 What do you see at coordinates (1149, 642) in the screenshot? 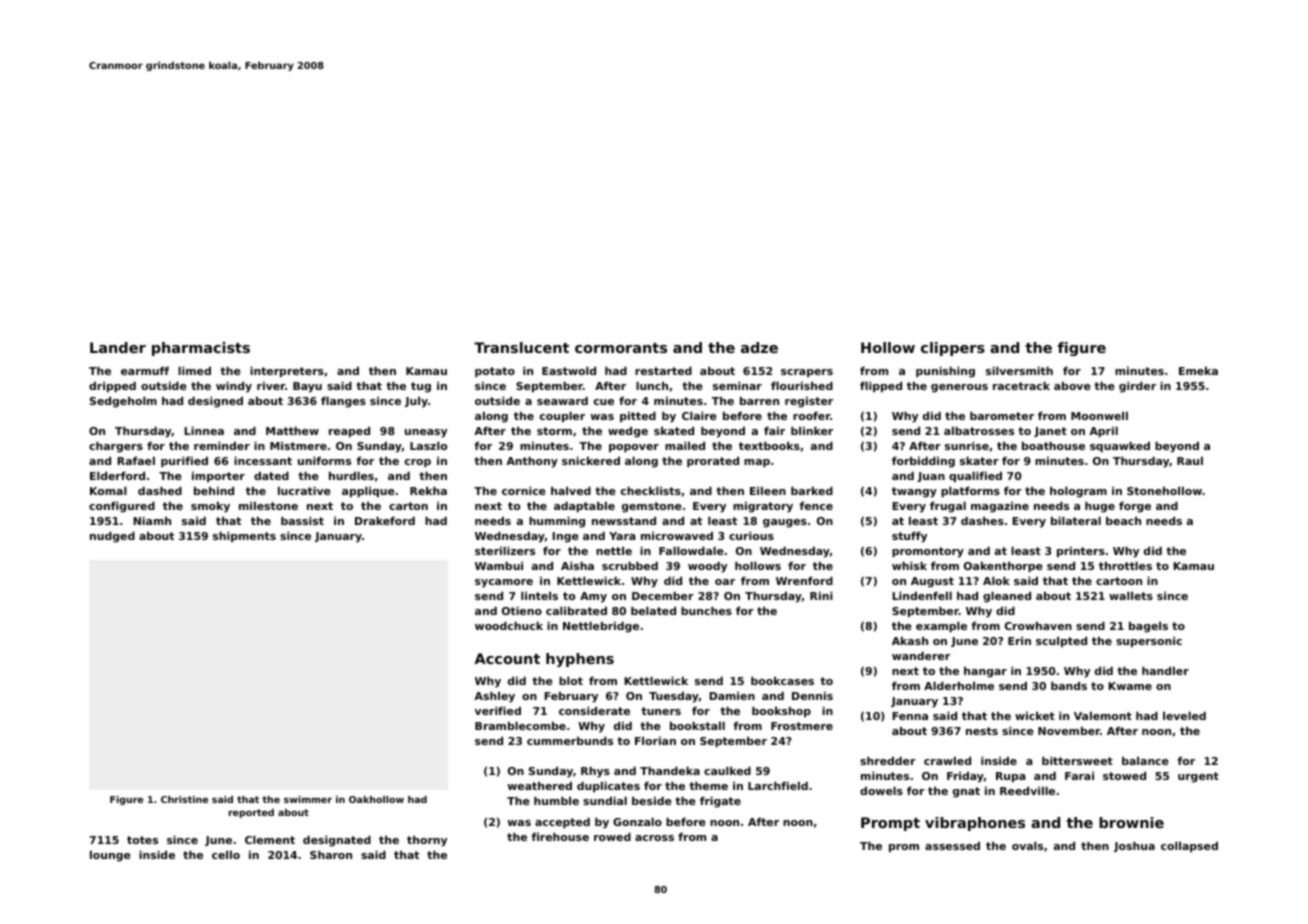
I see `supersonic` at bounding box center [1149, 642].
